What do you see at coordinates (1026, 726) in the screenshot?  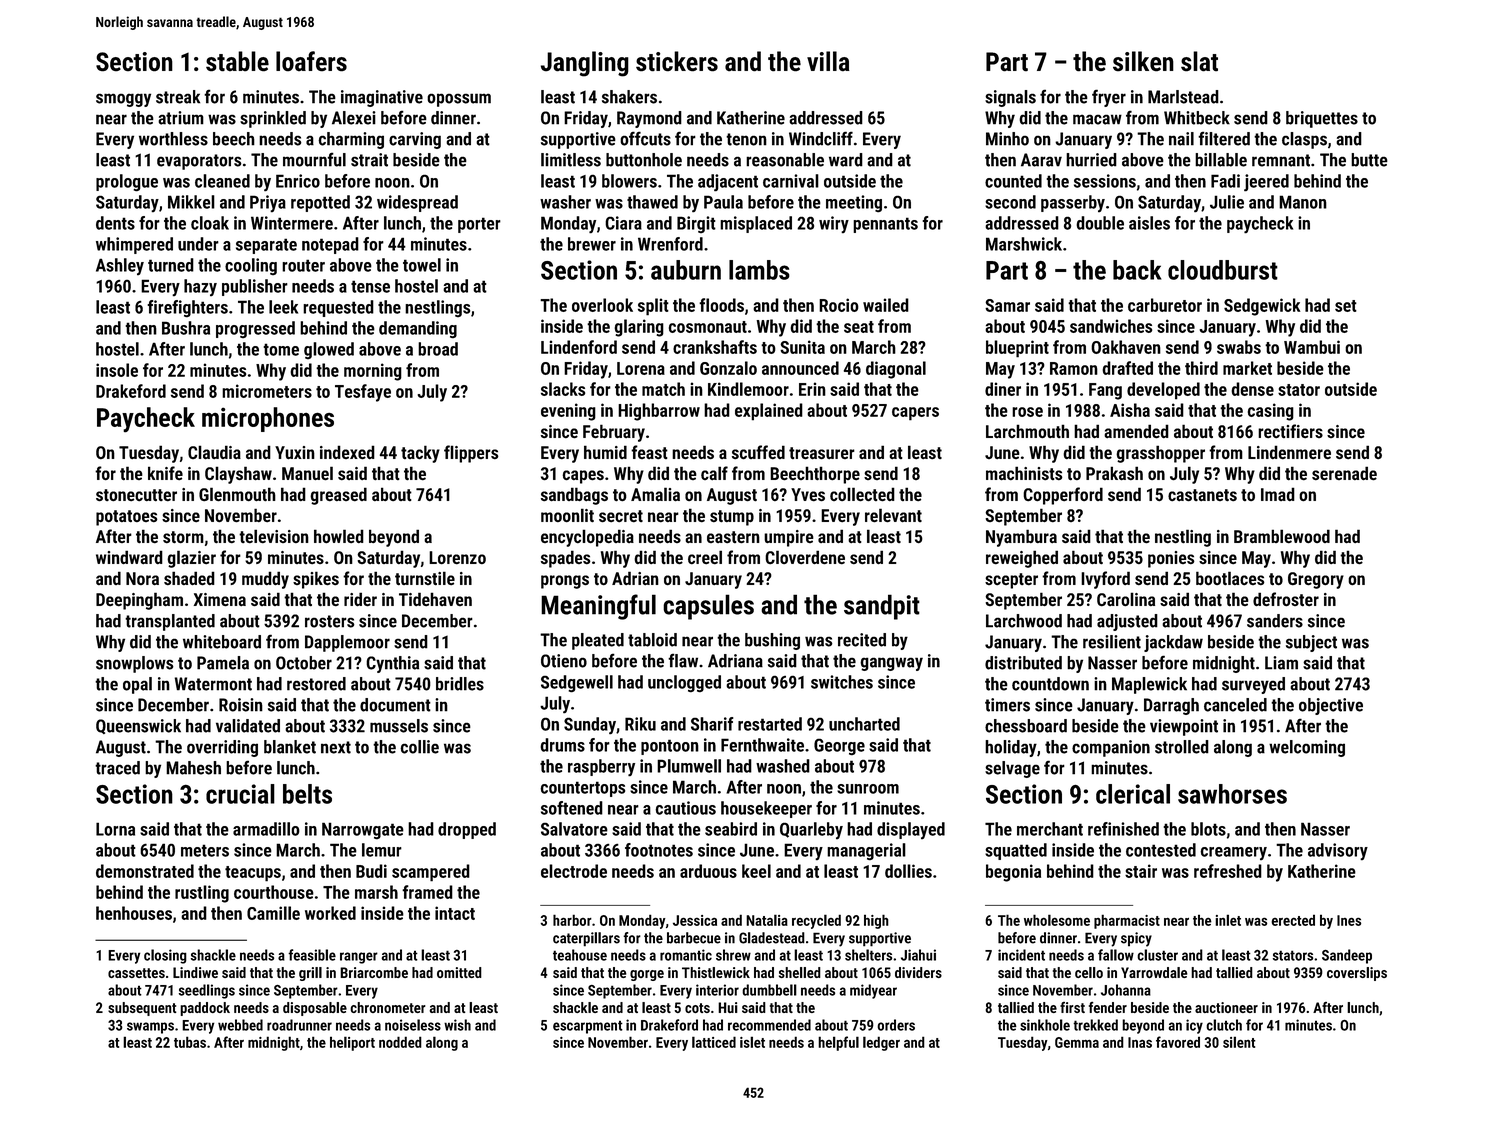 I see `chessboard` at bounding box center [1026, 726].
